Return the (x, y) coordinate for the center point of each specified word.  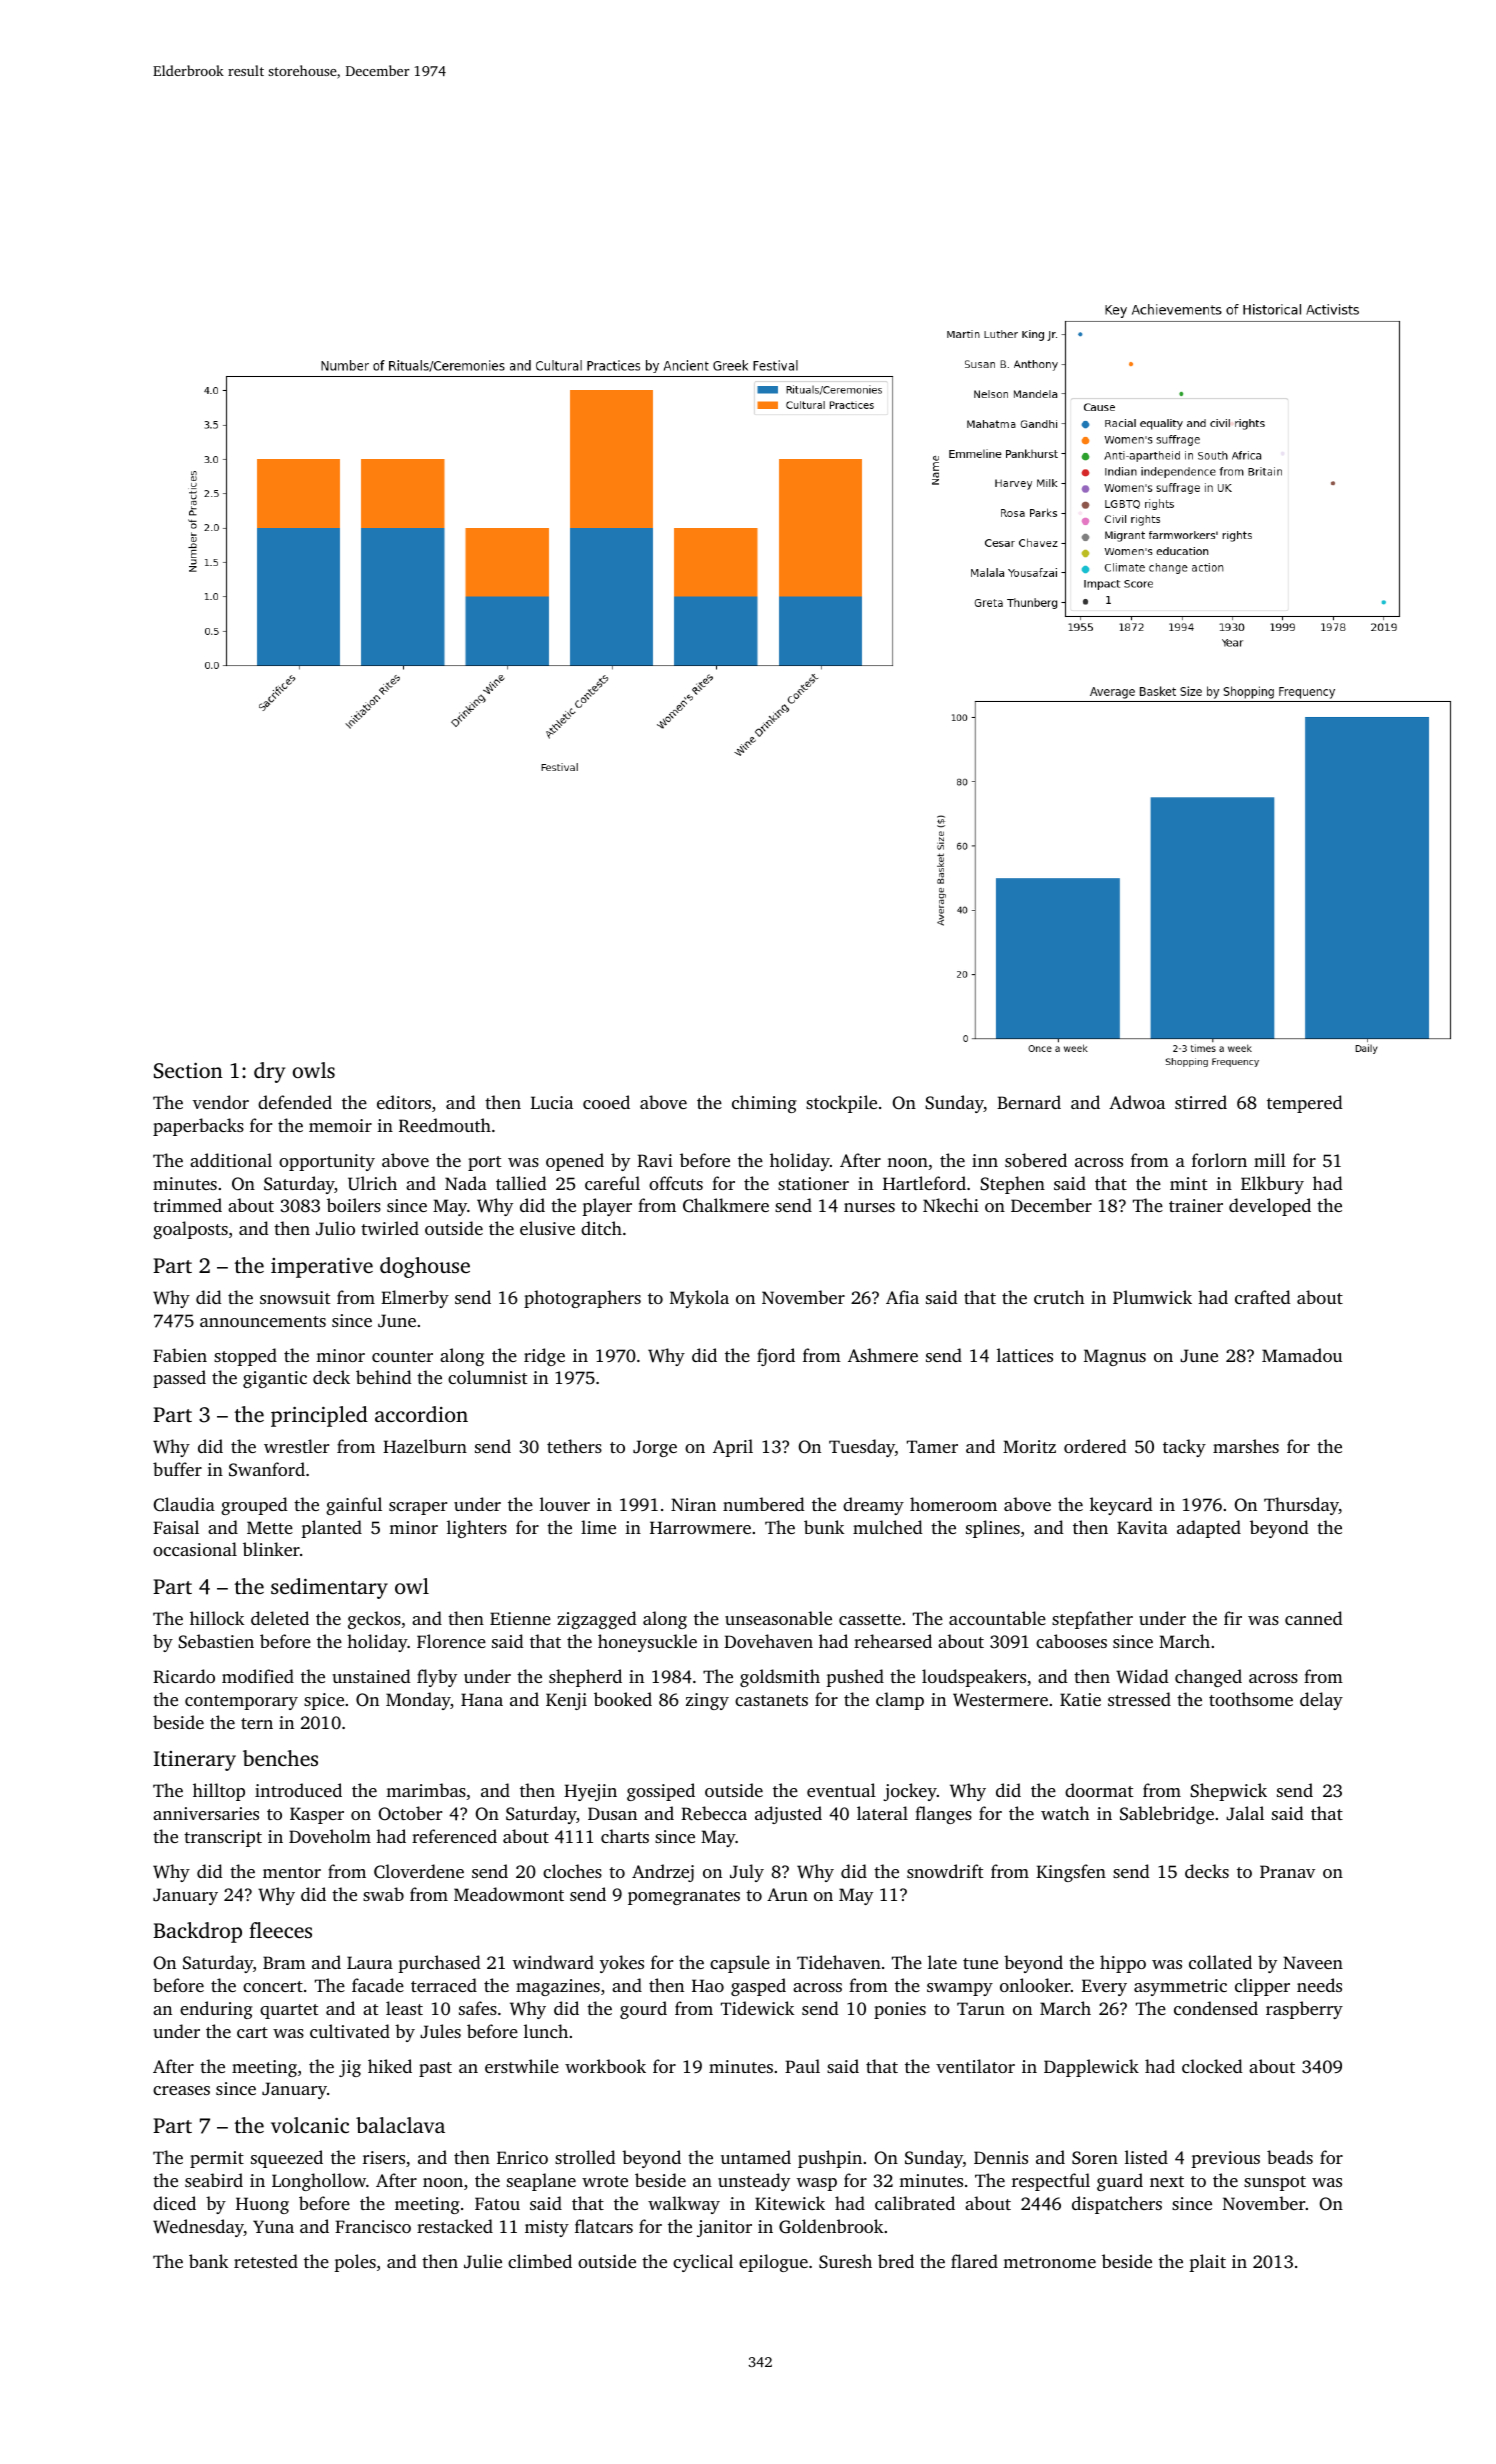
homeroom (953, 1504)
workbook (605, 2066)
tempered (1305, 1104)
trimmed (187, 1205)
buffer (177, 1469)
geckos (374, 1620)
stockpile (841, 1104)
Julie (483, 2261)
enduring (216, 2010)
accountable (997, 1618)
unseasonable (778, 1618)
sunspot (1275, 2183)
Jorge (655, 1448)
